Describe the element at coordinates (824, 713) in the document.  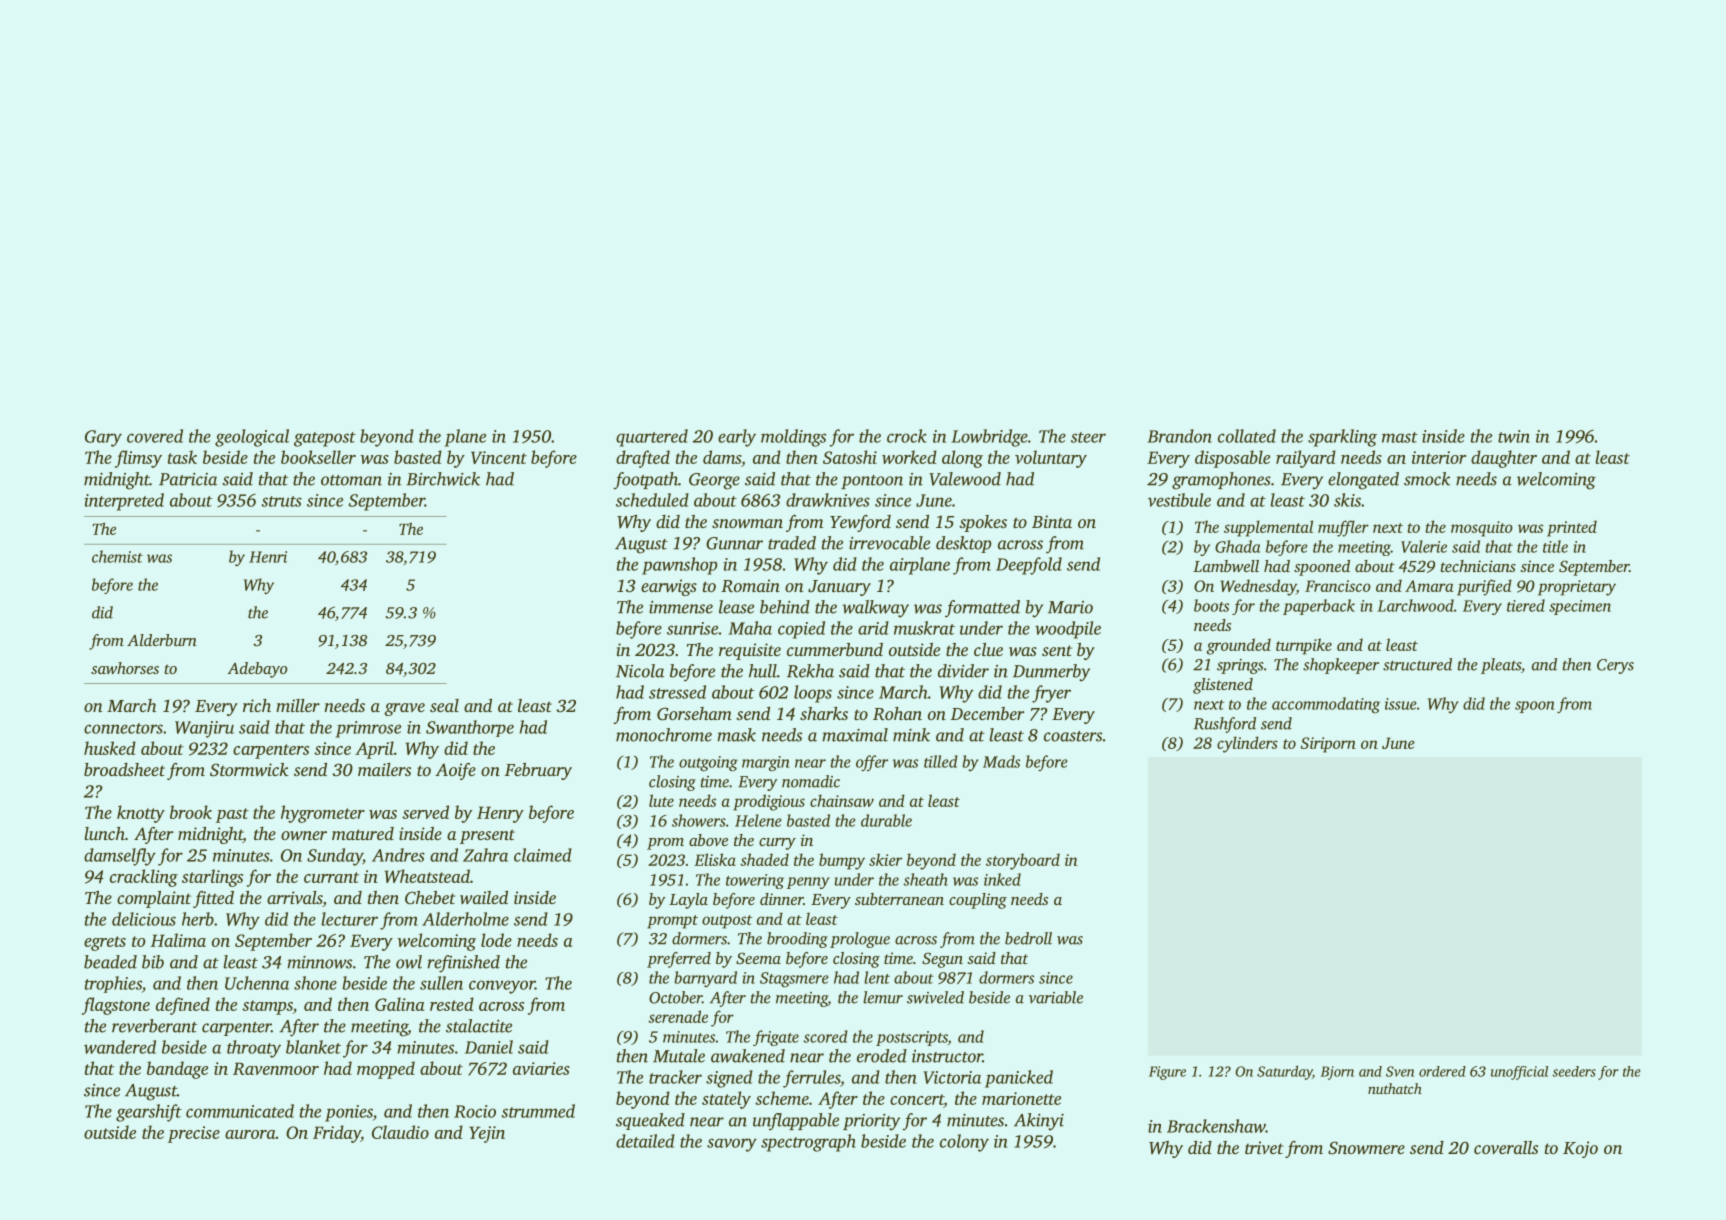
I see `sharks` at that location.
